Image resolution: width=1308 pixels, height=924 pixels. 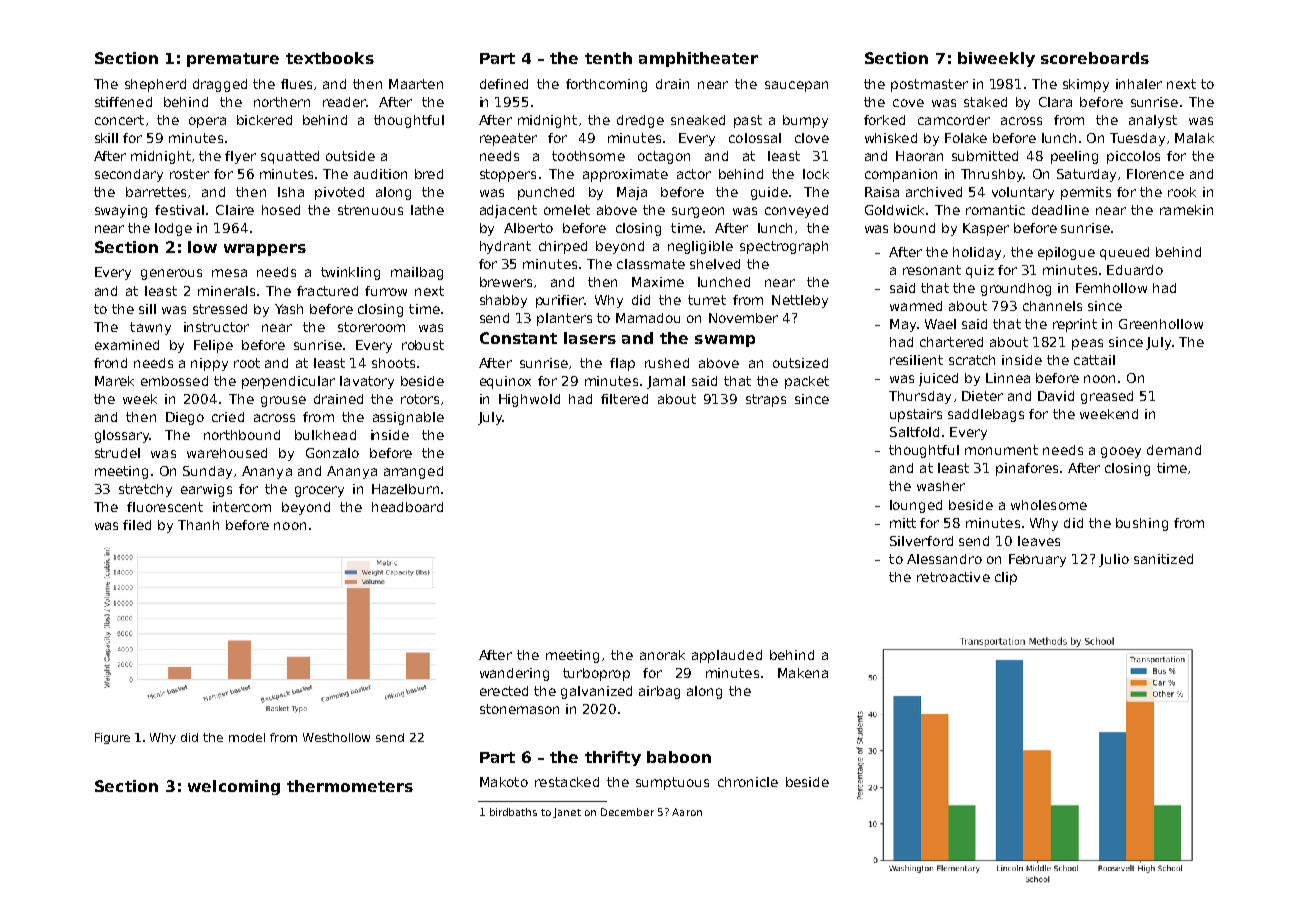 What do you see at coordinates (350, 156) in the screenshot?
I see `outside` at bounding box center [350, 156].
